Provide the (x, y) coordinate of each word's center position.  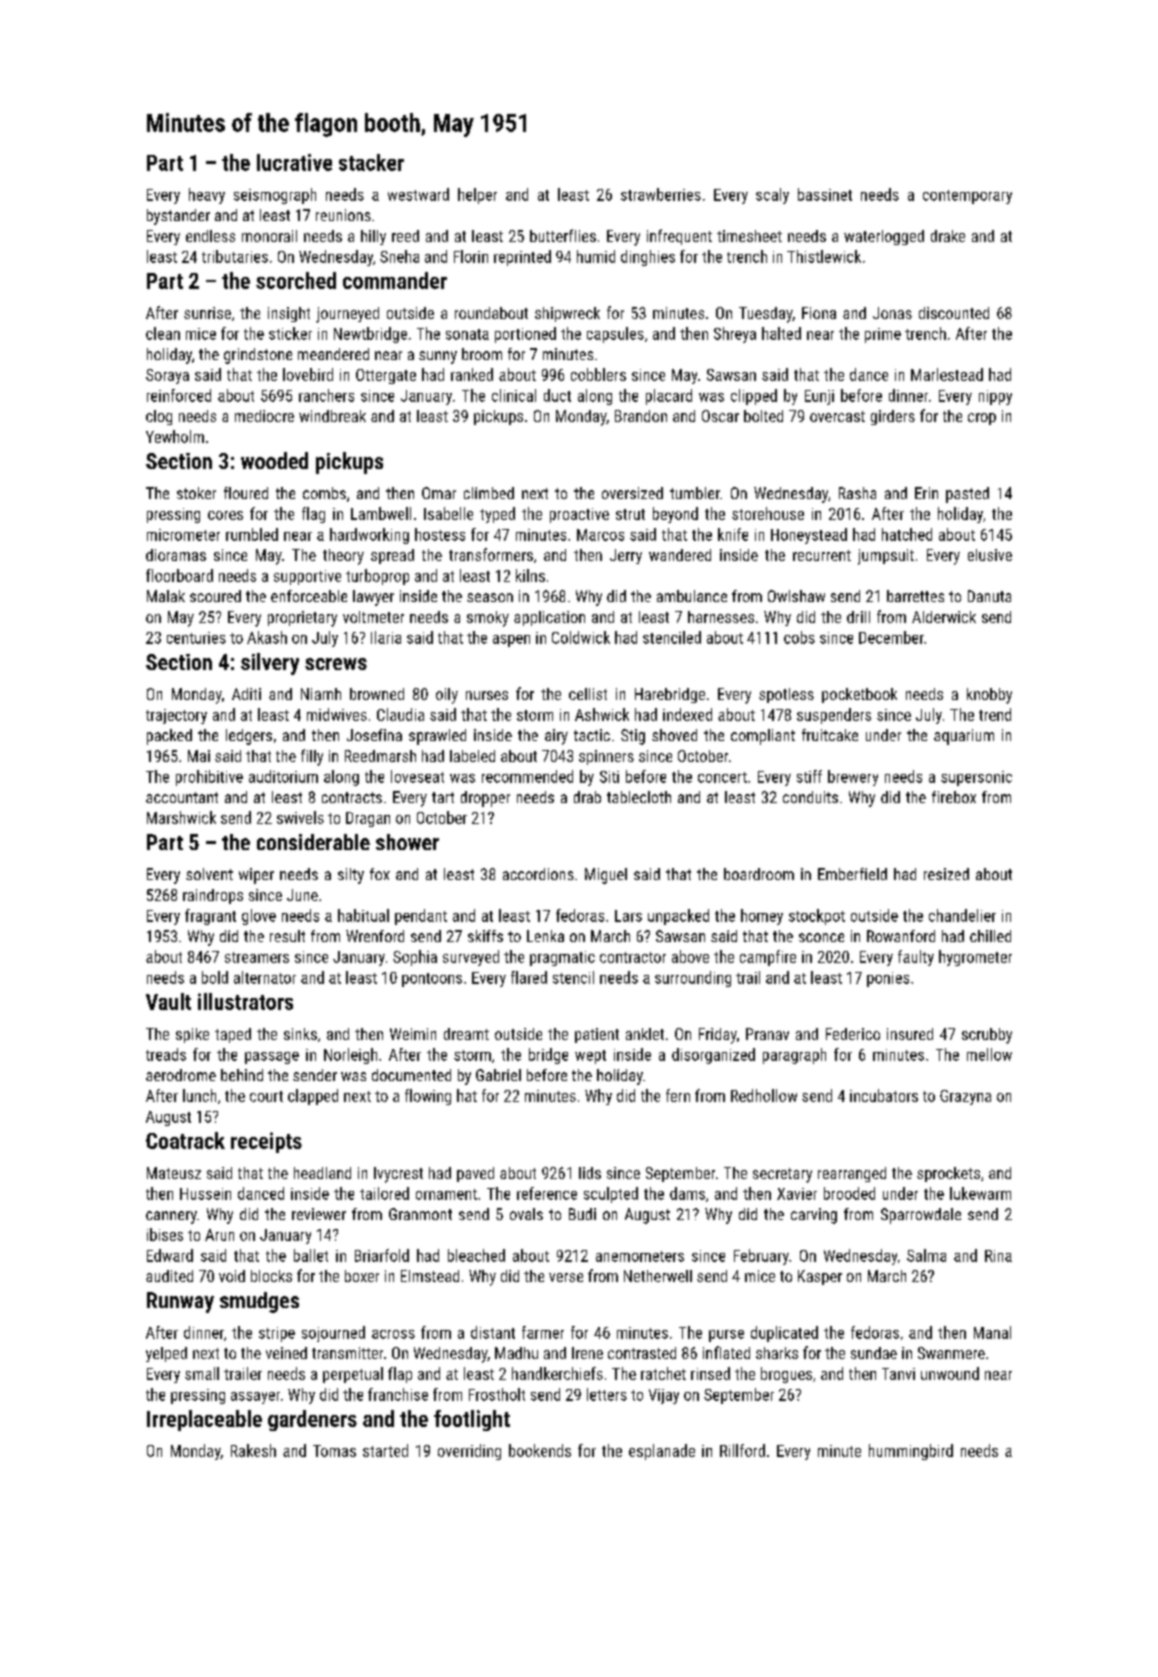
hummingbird (911, 1452)
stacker (371, 162)
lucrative (294, 162)
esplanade (662, 1452)
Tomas (334, 1451)
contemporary (967, 197)
